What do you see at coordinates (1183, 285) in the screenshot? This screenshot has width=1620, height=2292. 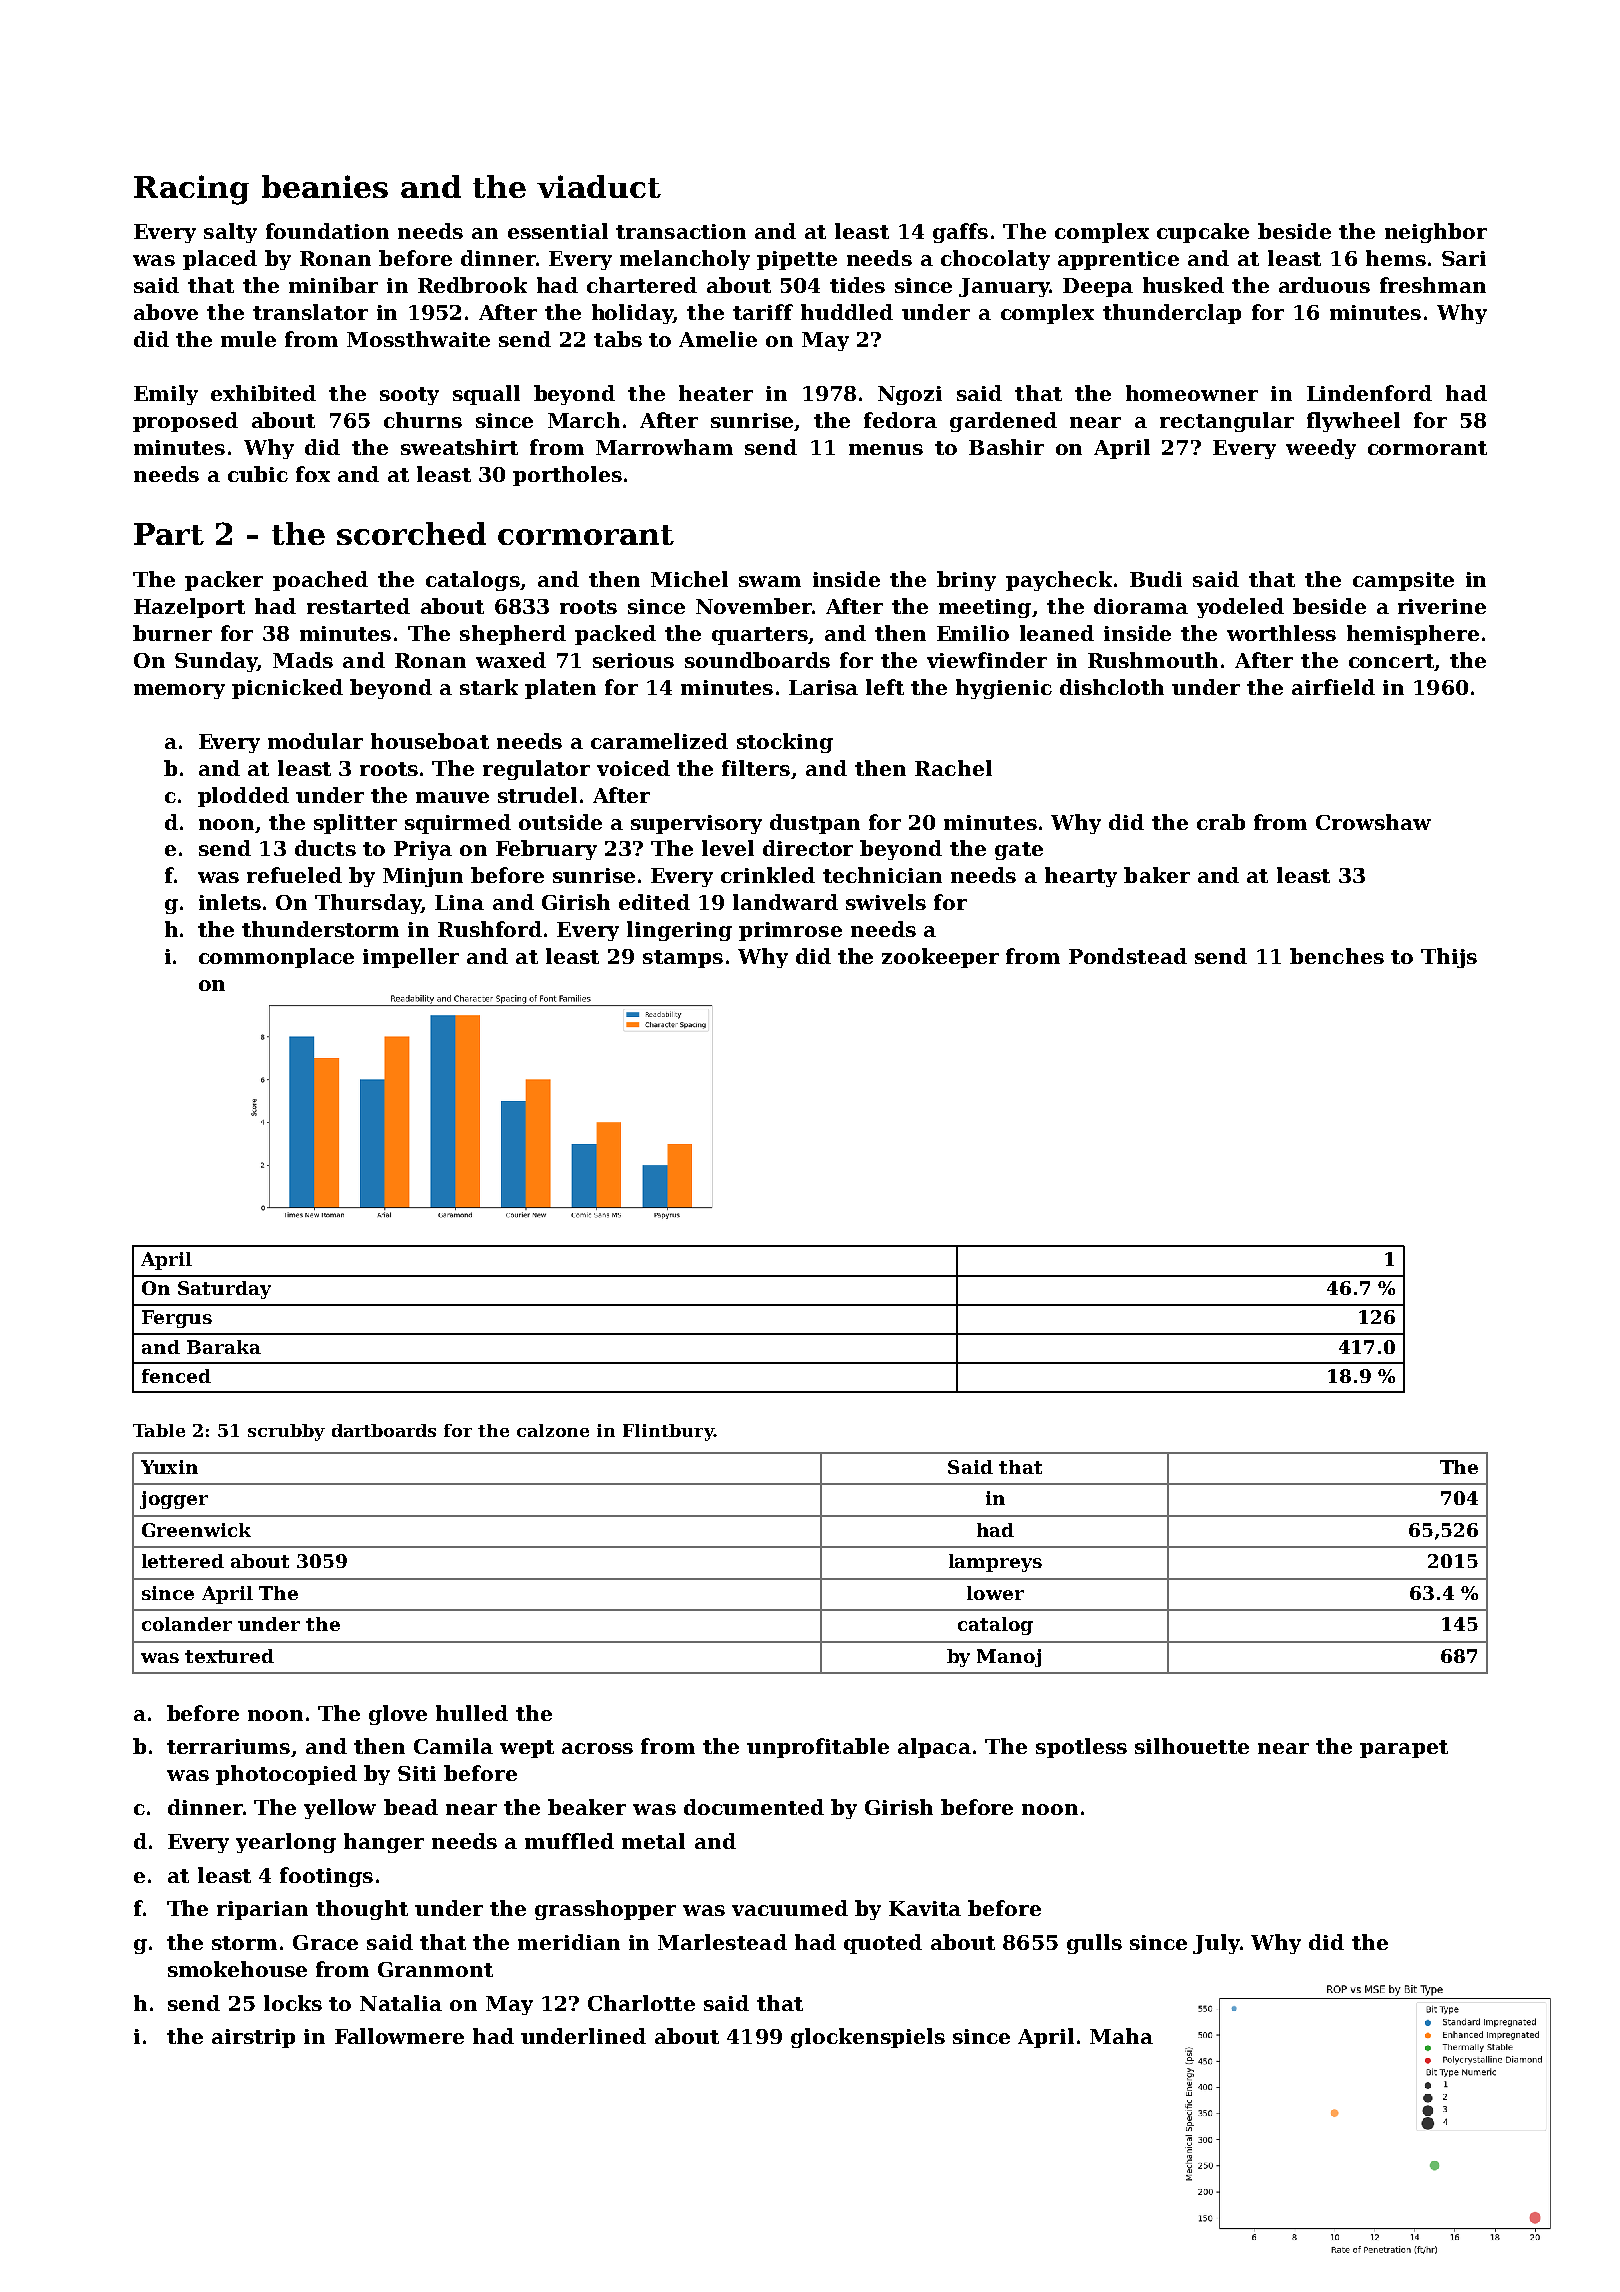 I see `husked` at bounding box center [1183, 285].
